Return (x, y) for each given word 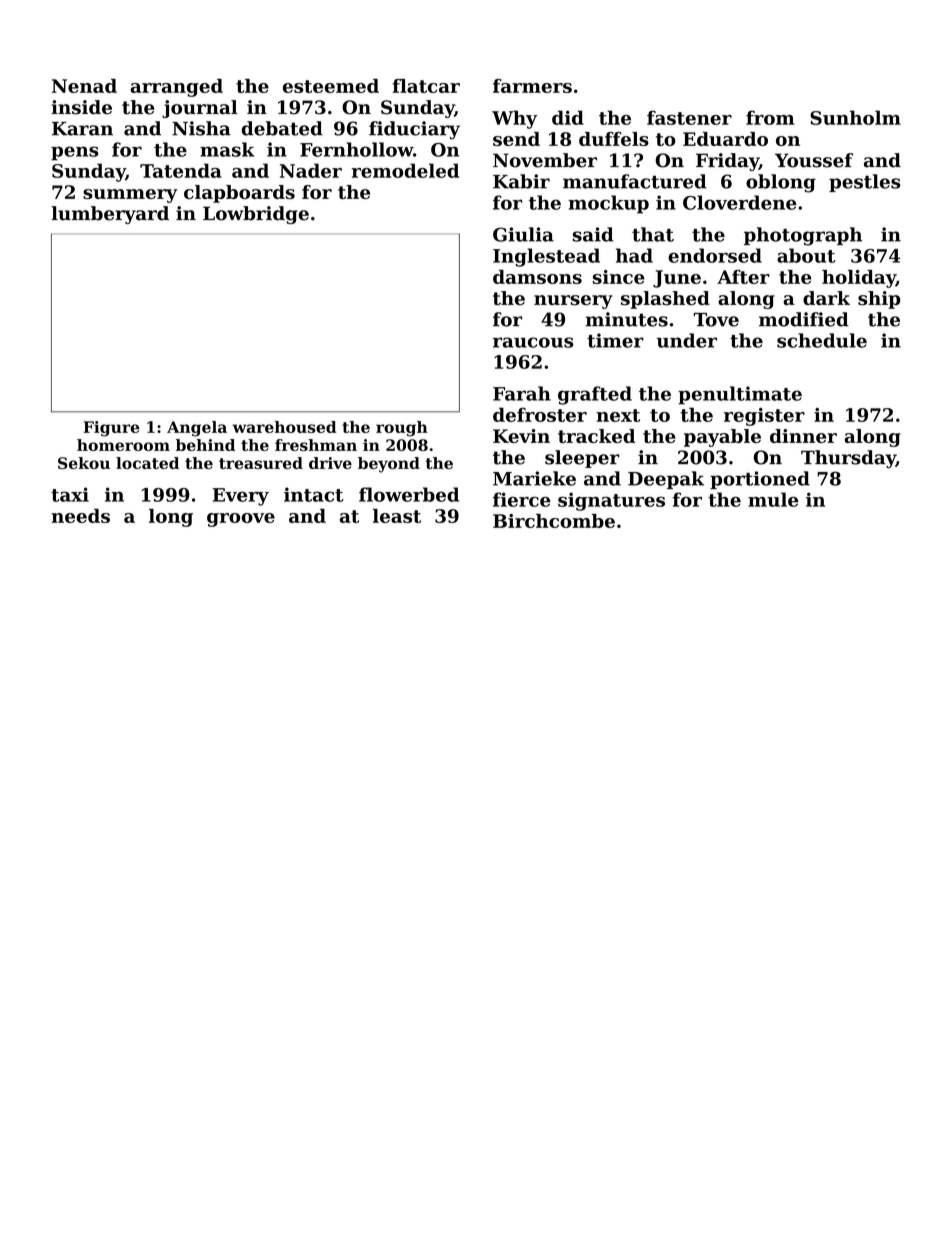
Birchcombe (554, 521)
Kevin (521, 436)
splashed (665, 300)
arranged (176, 88)
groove (241, 520)
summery (130, 196)
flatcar (426, 86)
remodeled (405, 170)
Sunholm (855, 117)
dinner (803, 436)
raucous (533, 342)
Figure (111, 429)
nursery (573, 302)
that (653, 234)
